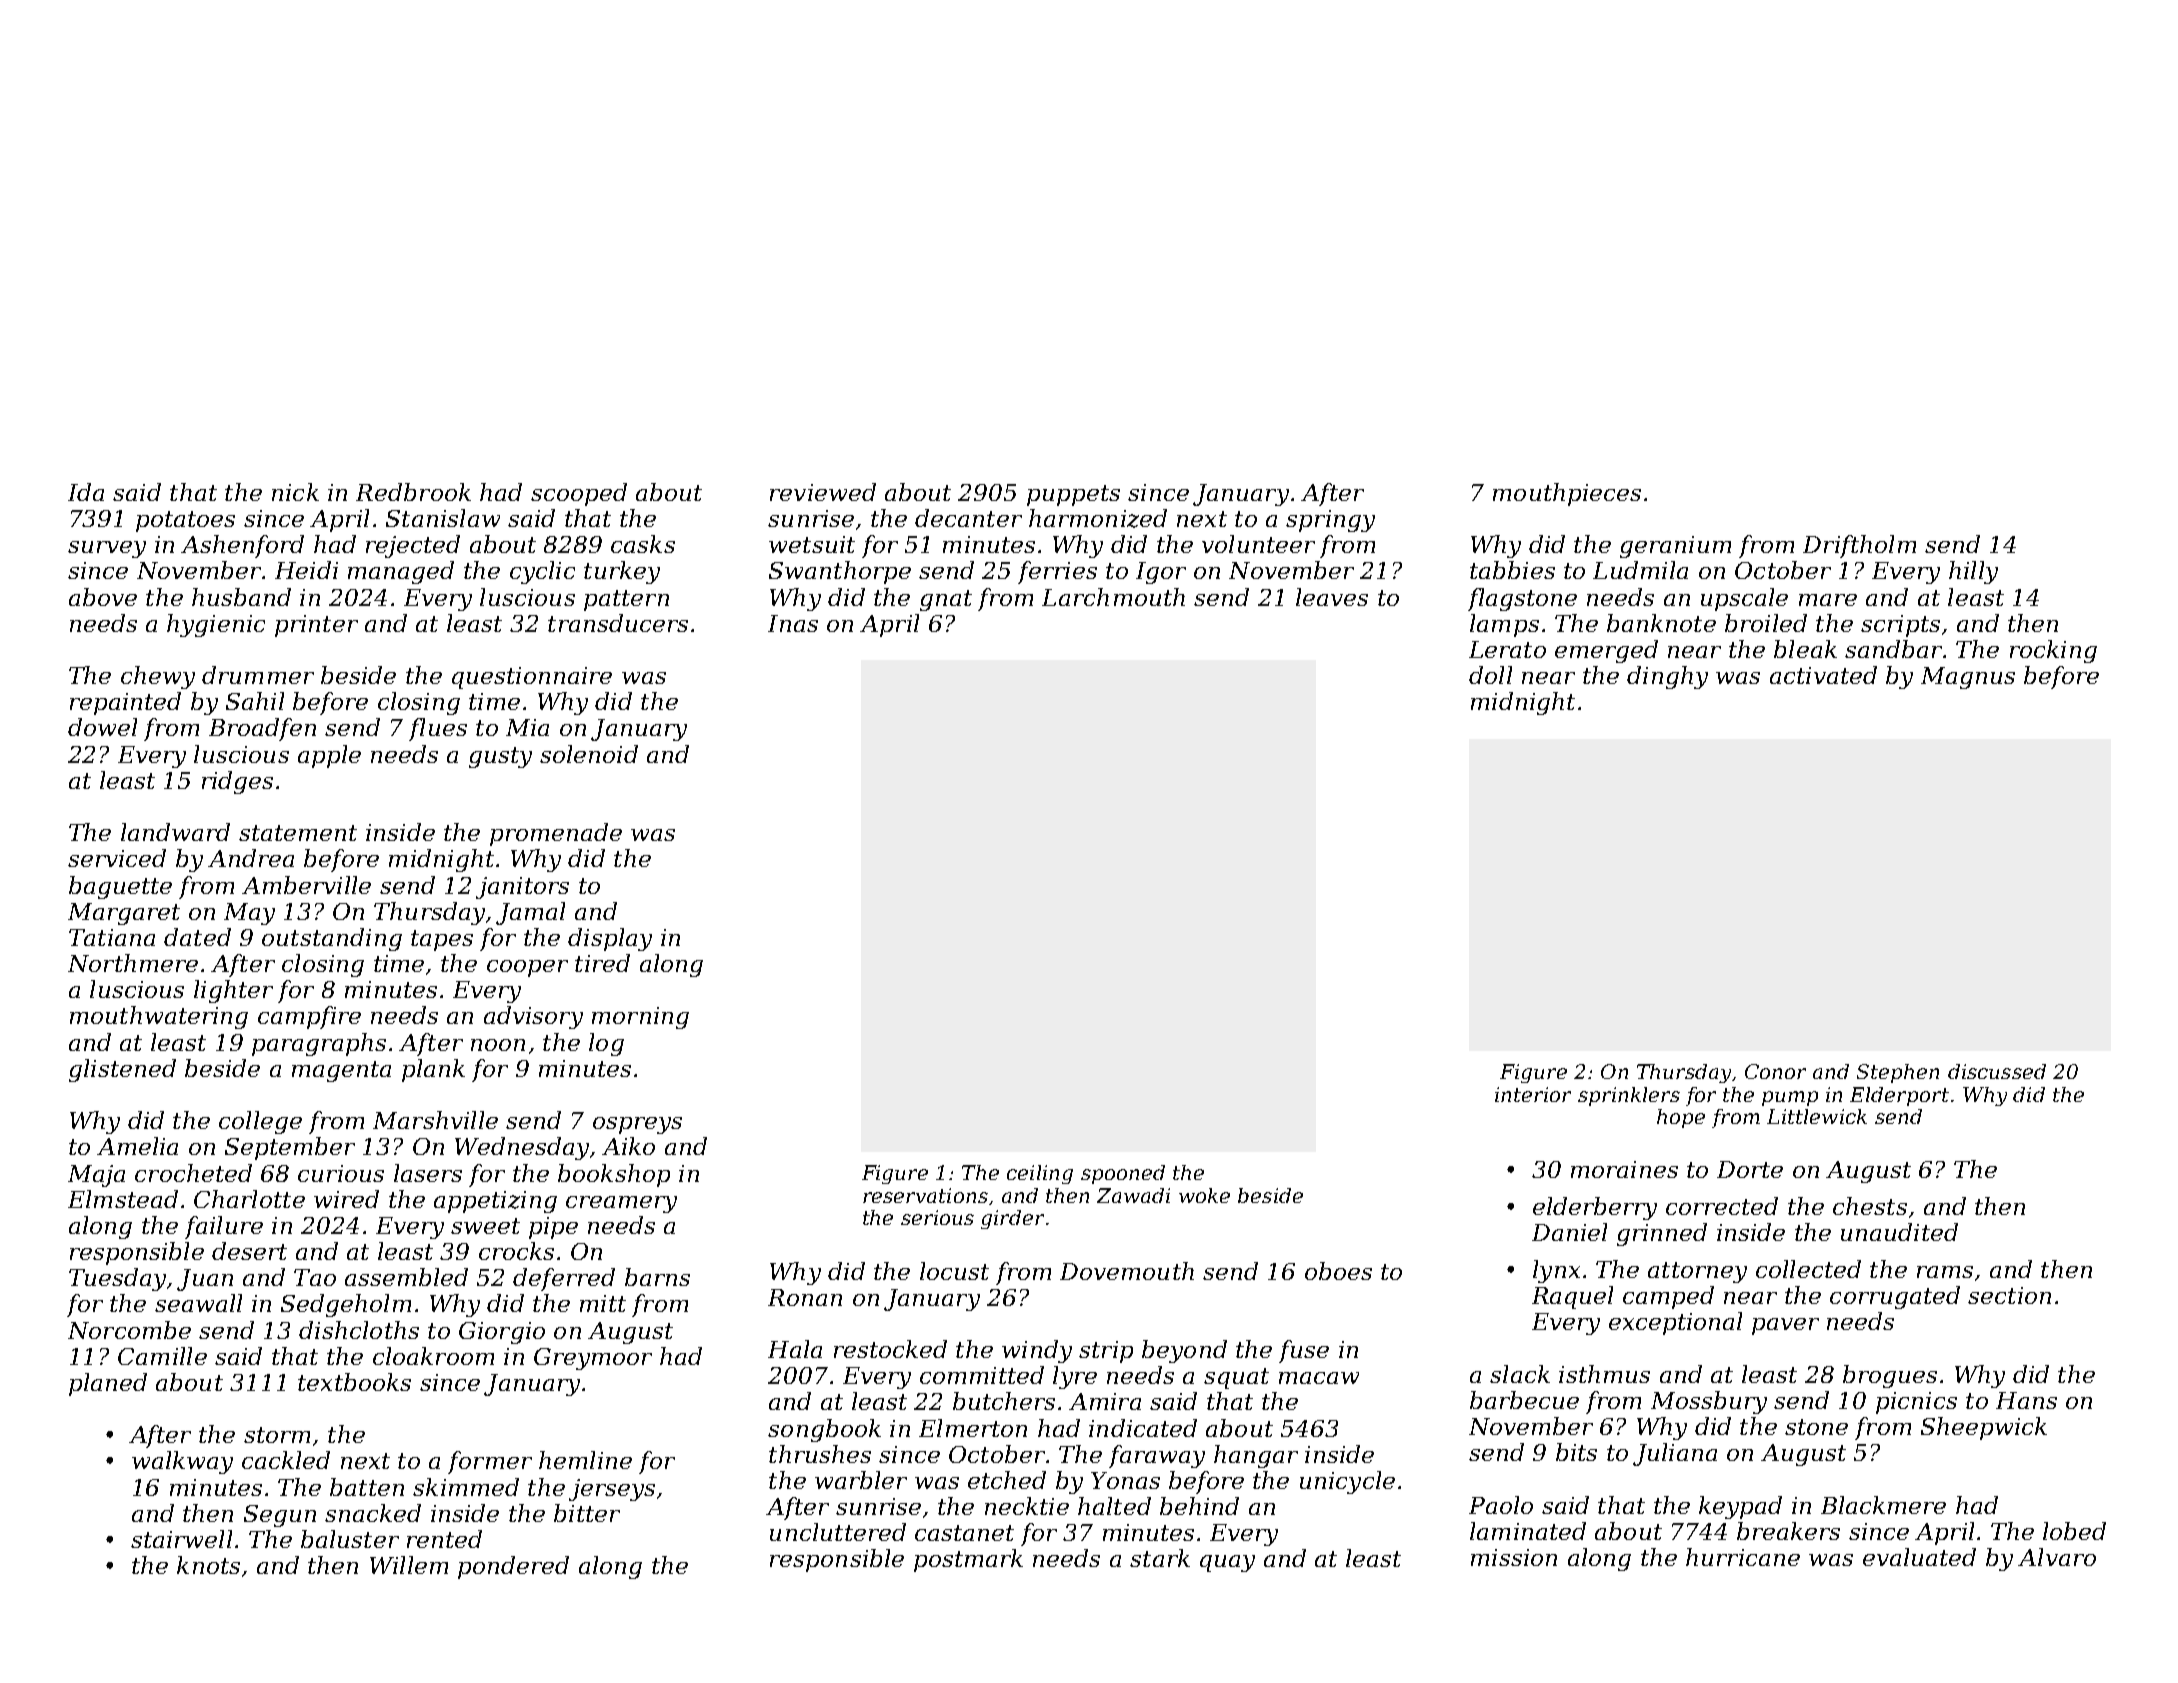 The image size is (2178, 1683). I want to click on log, so click(606, 1044).
